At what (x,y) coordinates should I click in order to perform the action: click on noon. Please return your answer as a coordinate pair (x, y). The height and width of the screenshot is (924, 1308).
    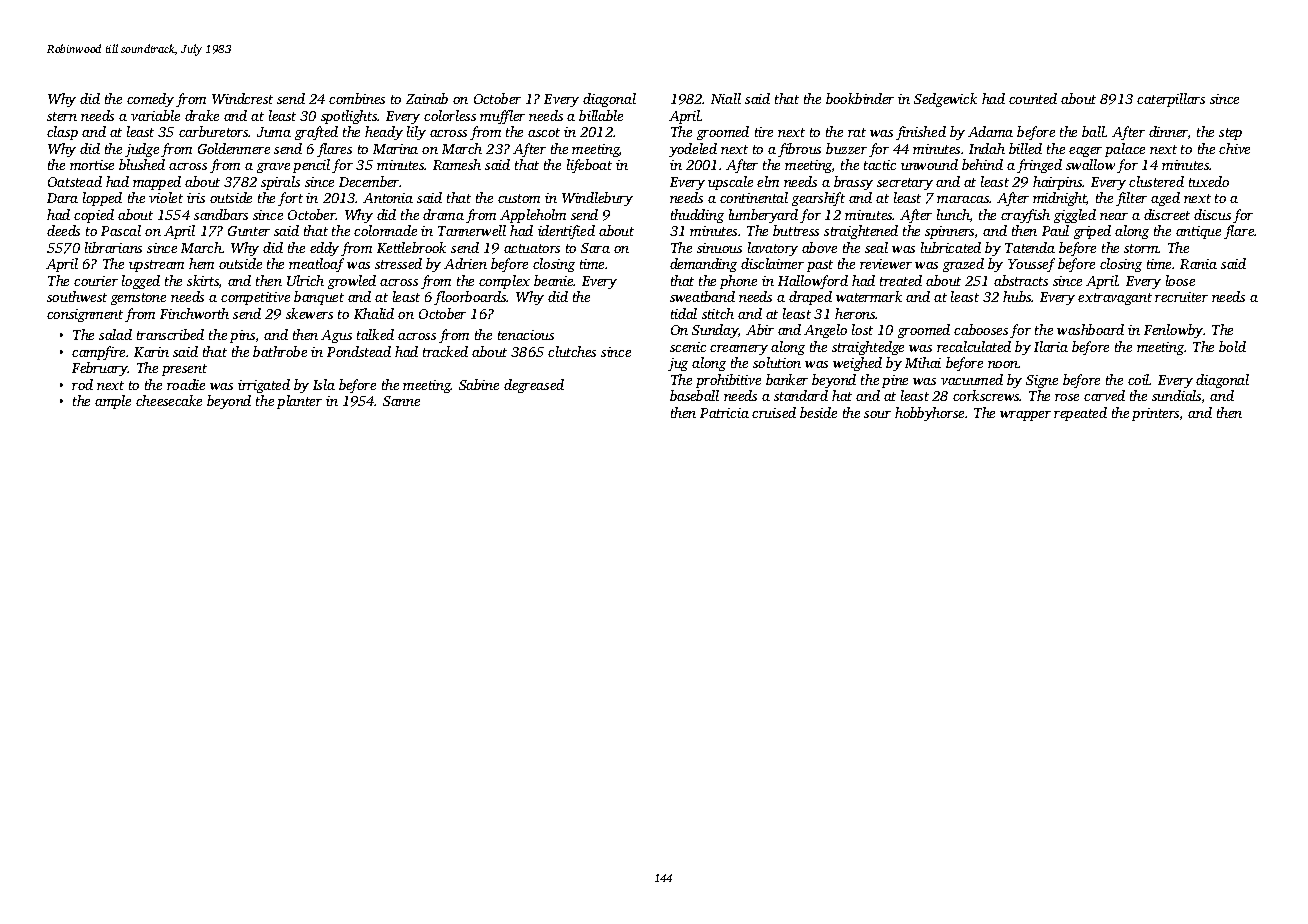
    Looking at the image, I should click on (1003, 364).
